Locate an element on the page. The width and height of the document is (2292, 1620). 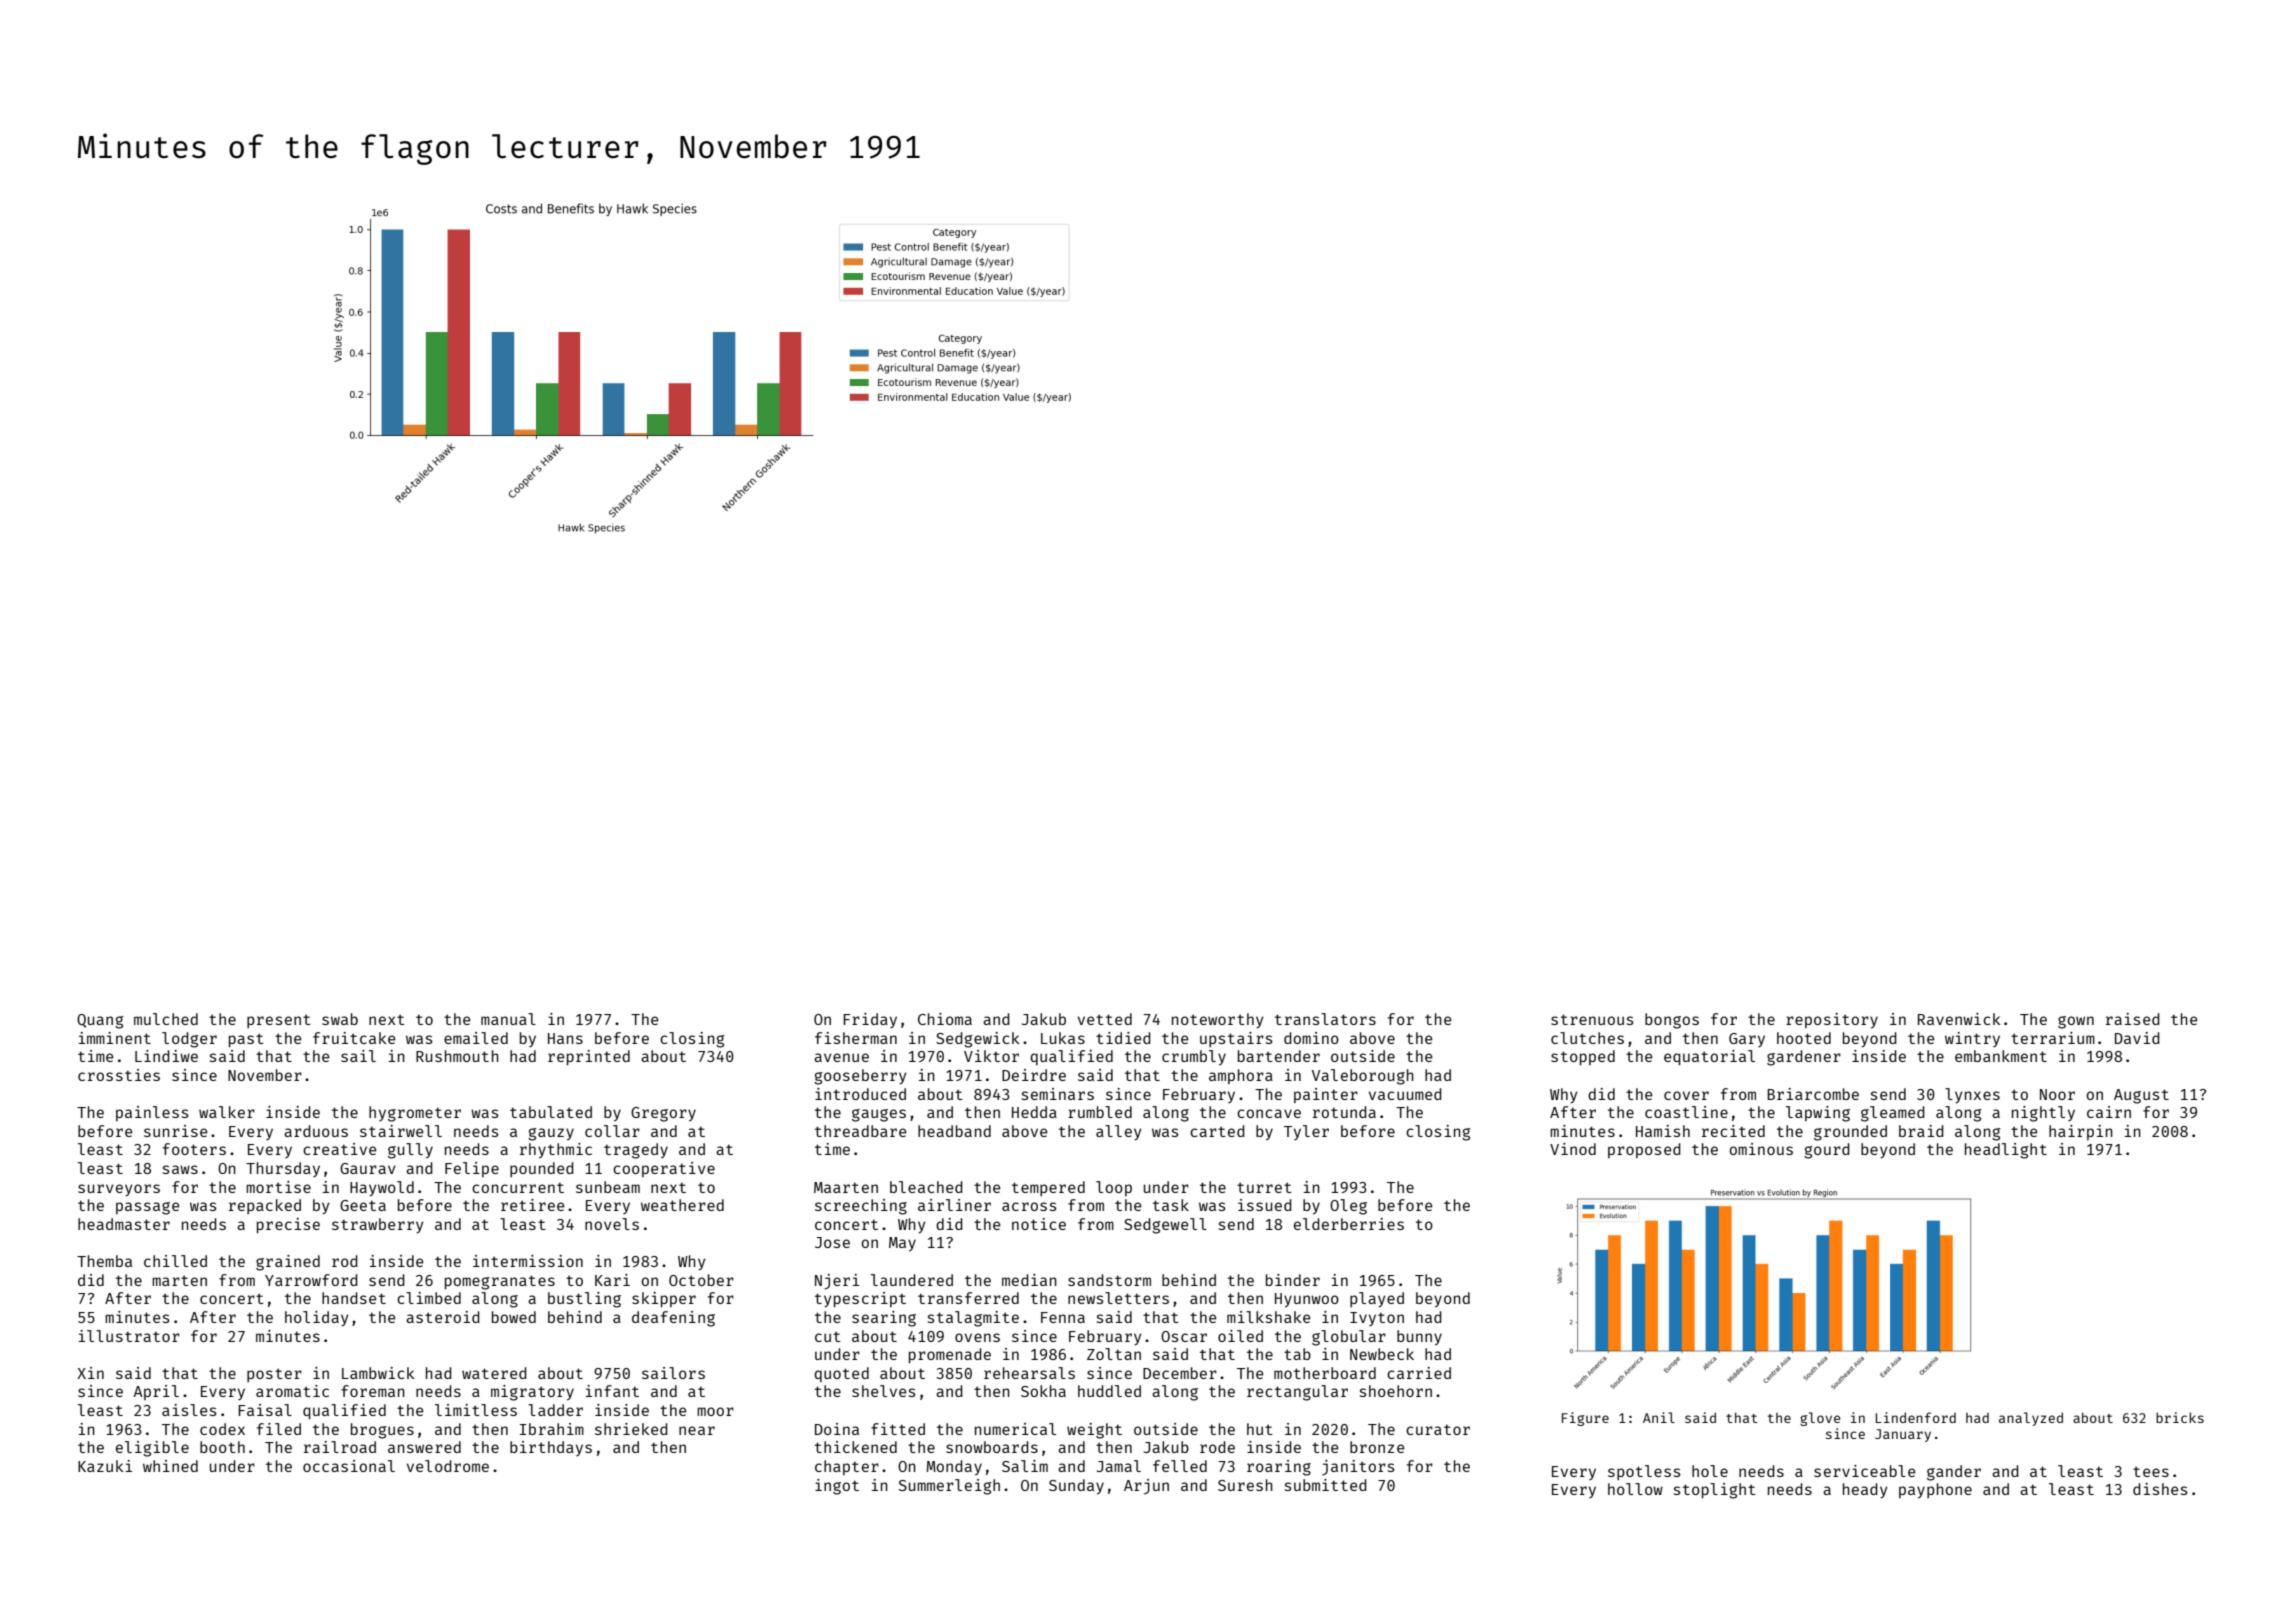
Kazuki is located at coordinates (105, 1466).
